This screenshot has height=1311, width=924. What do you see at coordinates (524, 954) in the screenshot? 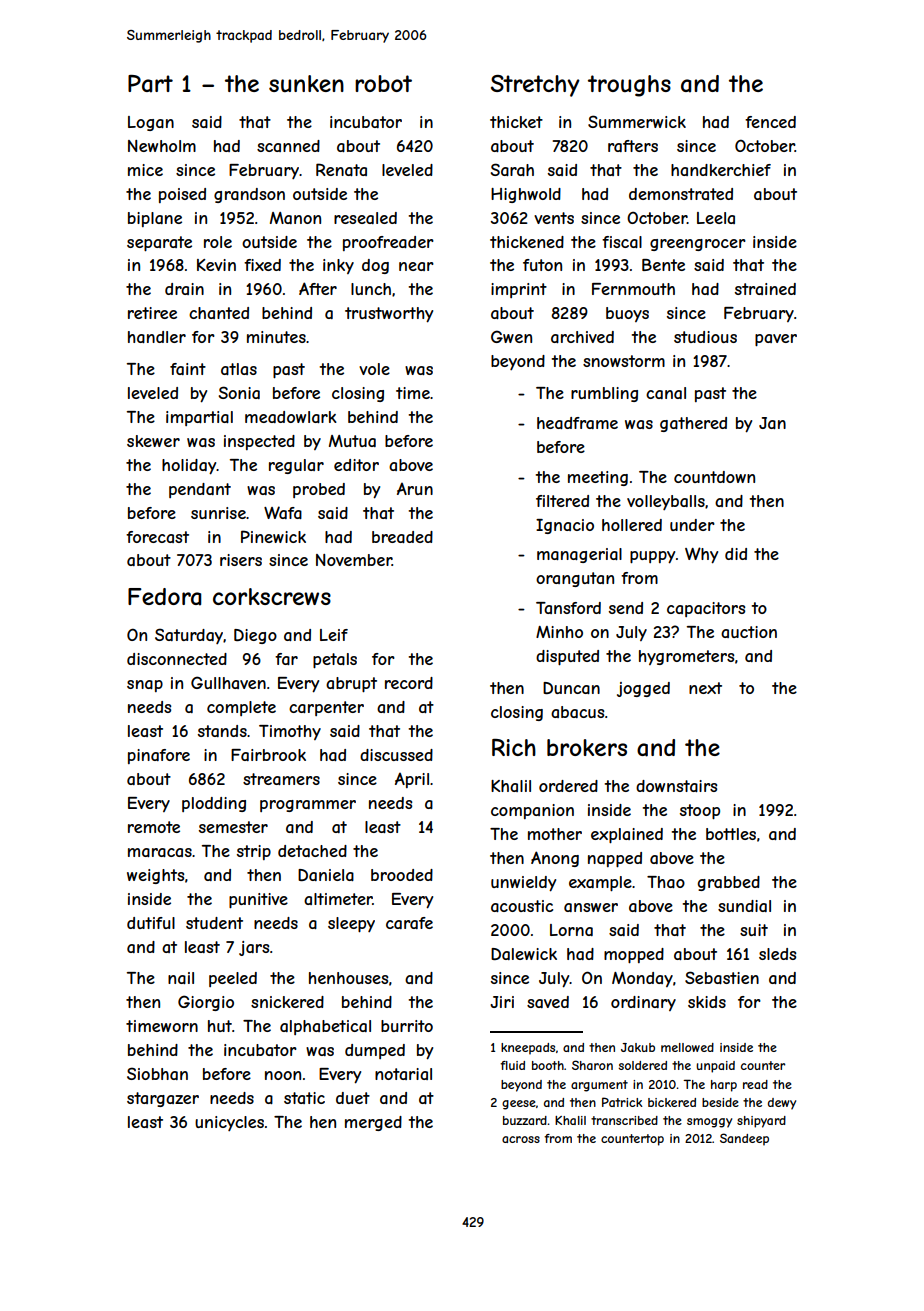
I see `Dalewick` at bounding box center [524, 954].
